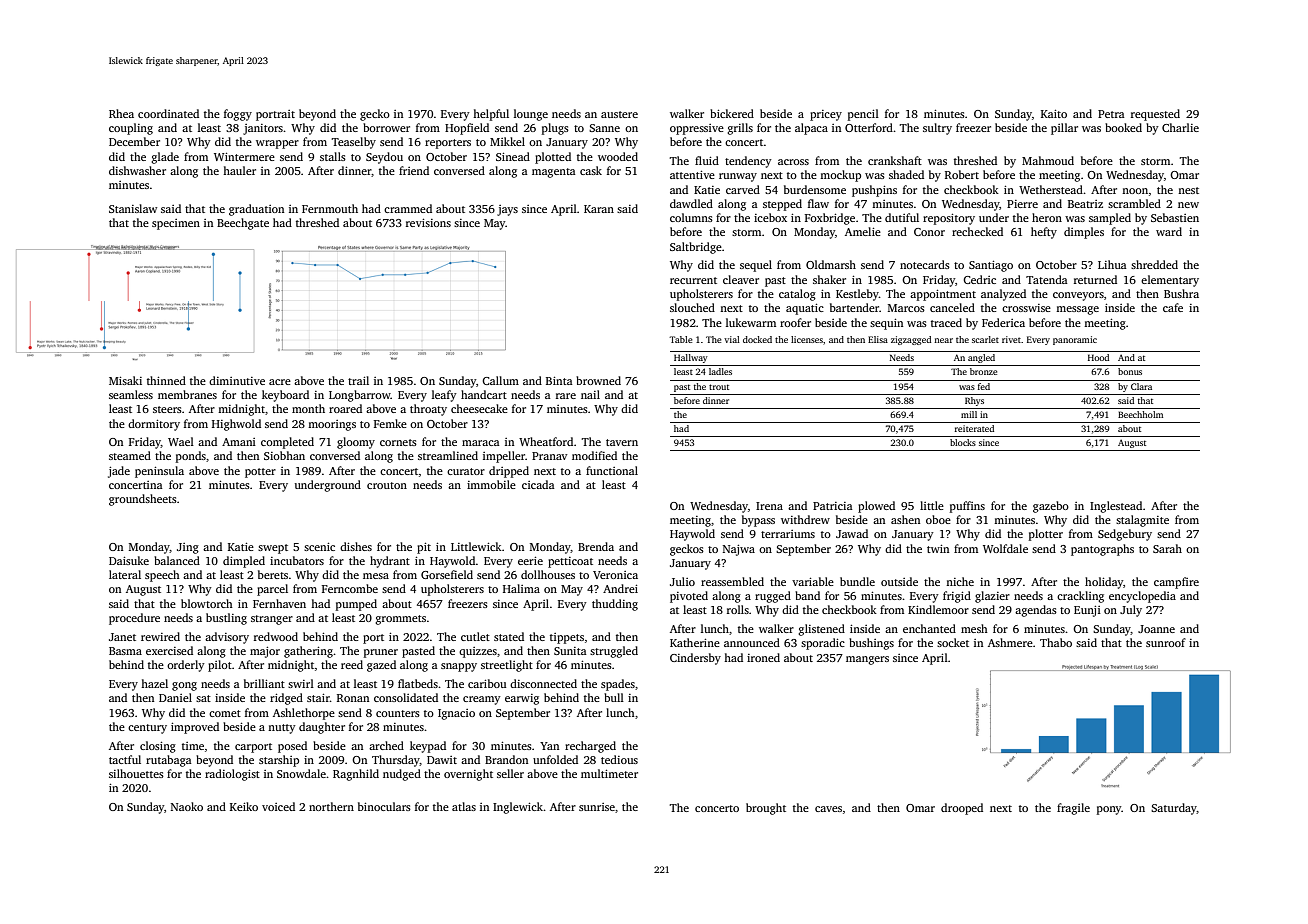 The width and height of the image is (1308, 924). I want to click on foggy, so click(238, 115).
